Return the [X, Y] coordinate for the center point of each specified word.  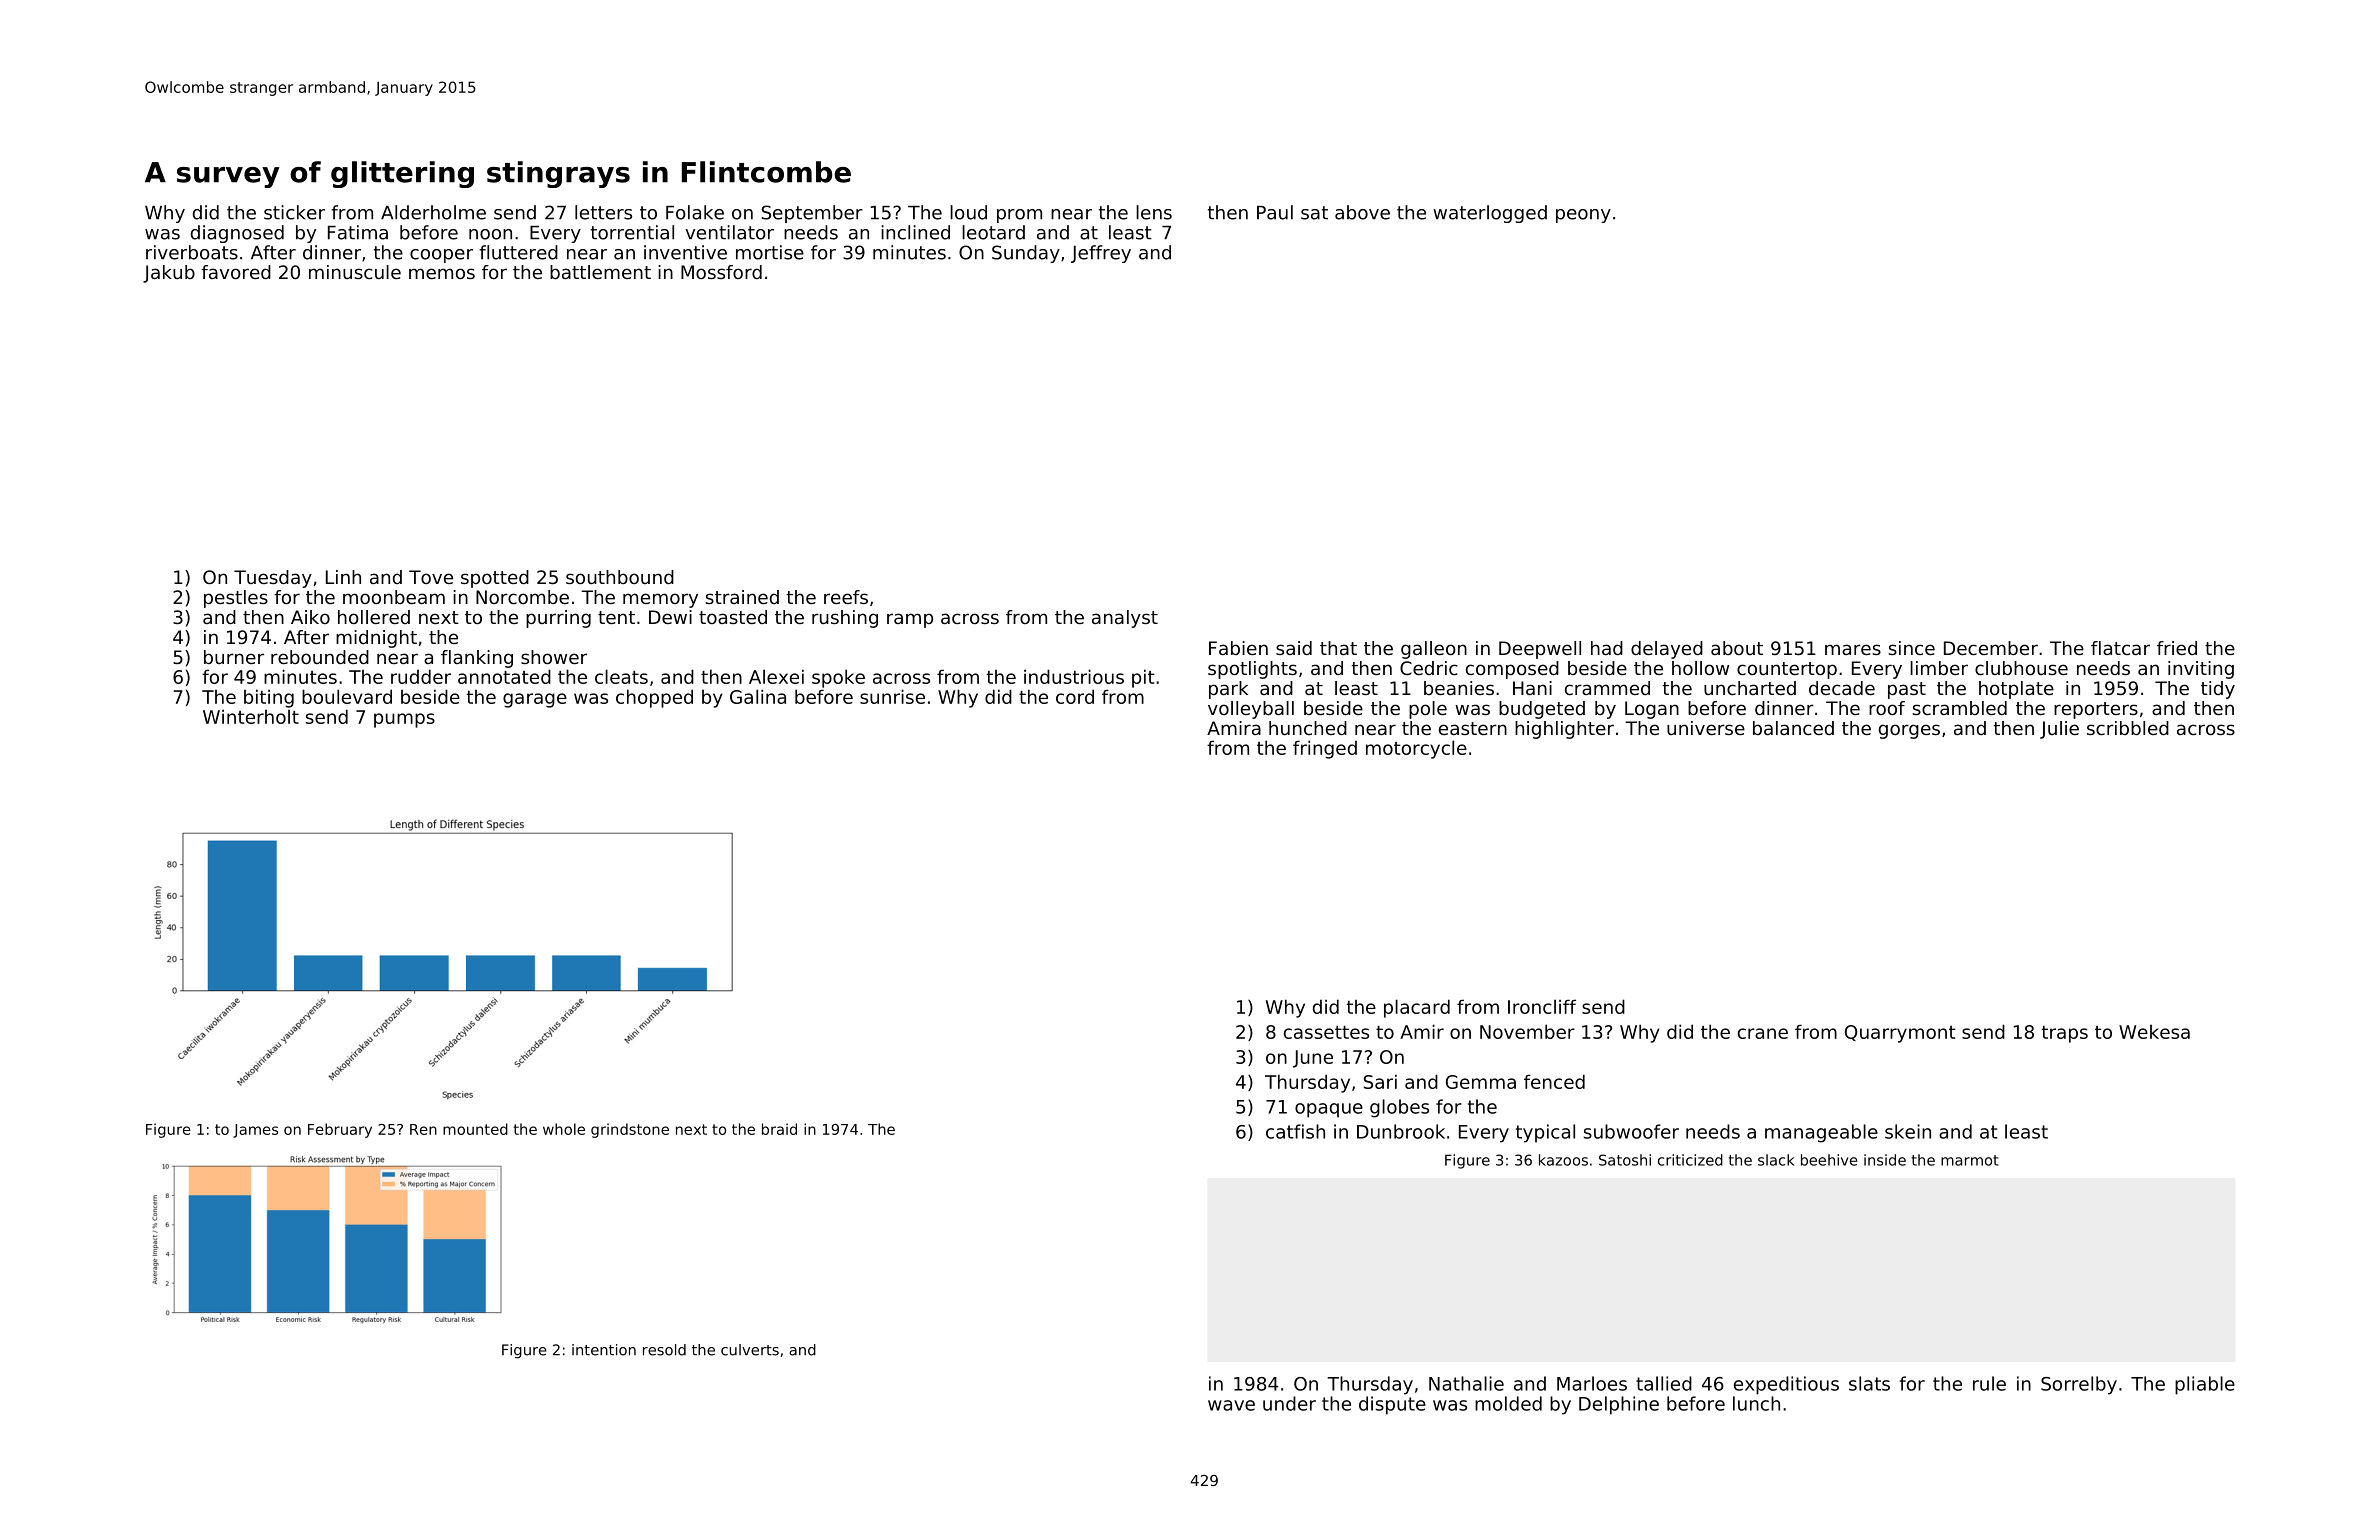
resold [664, 1350]
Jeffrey [1101, 254]
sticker [294, 212]
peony [1583, 216]
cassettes [1326, 1032]
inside [1885, 1160]
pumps [404, 720]
